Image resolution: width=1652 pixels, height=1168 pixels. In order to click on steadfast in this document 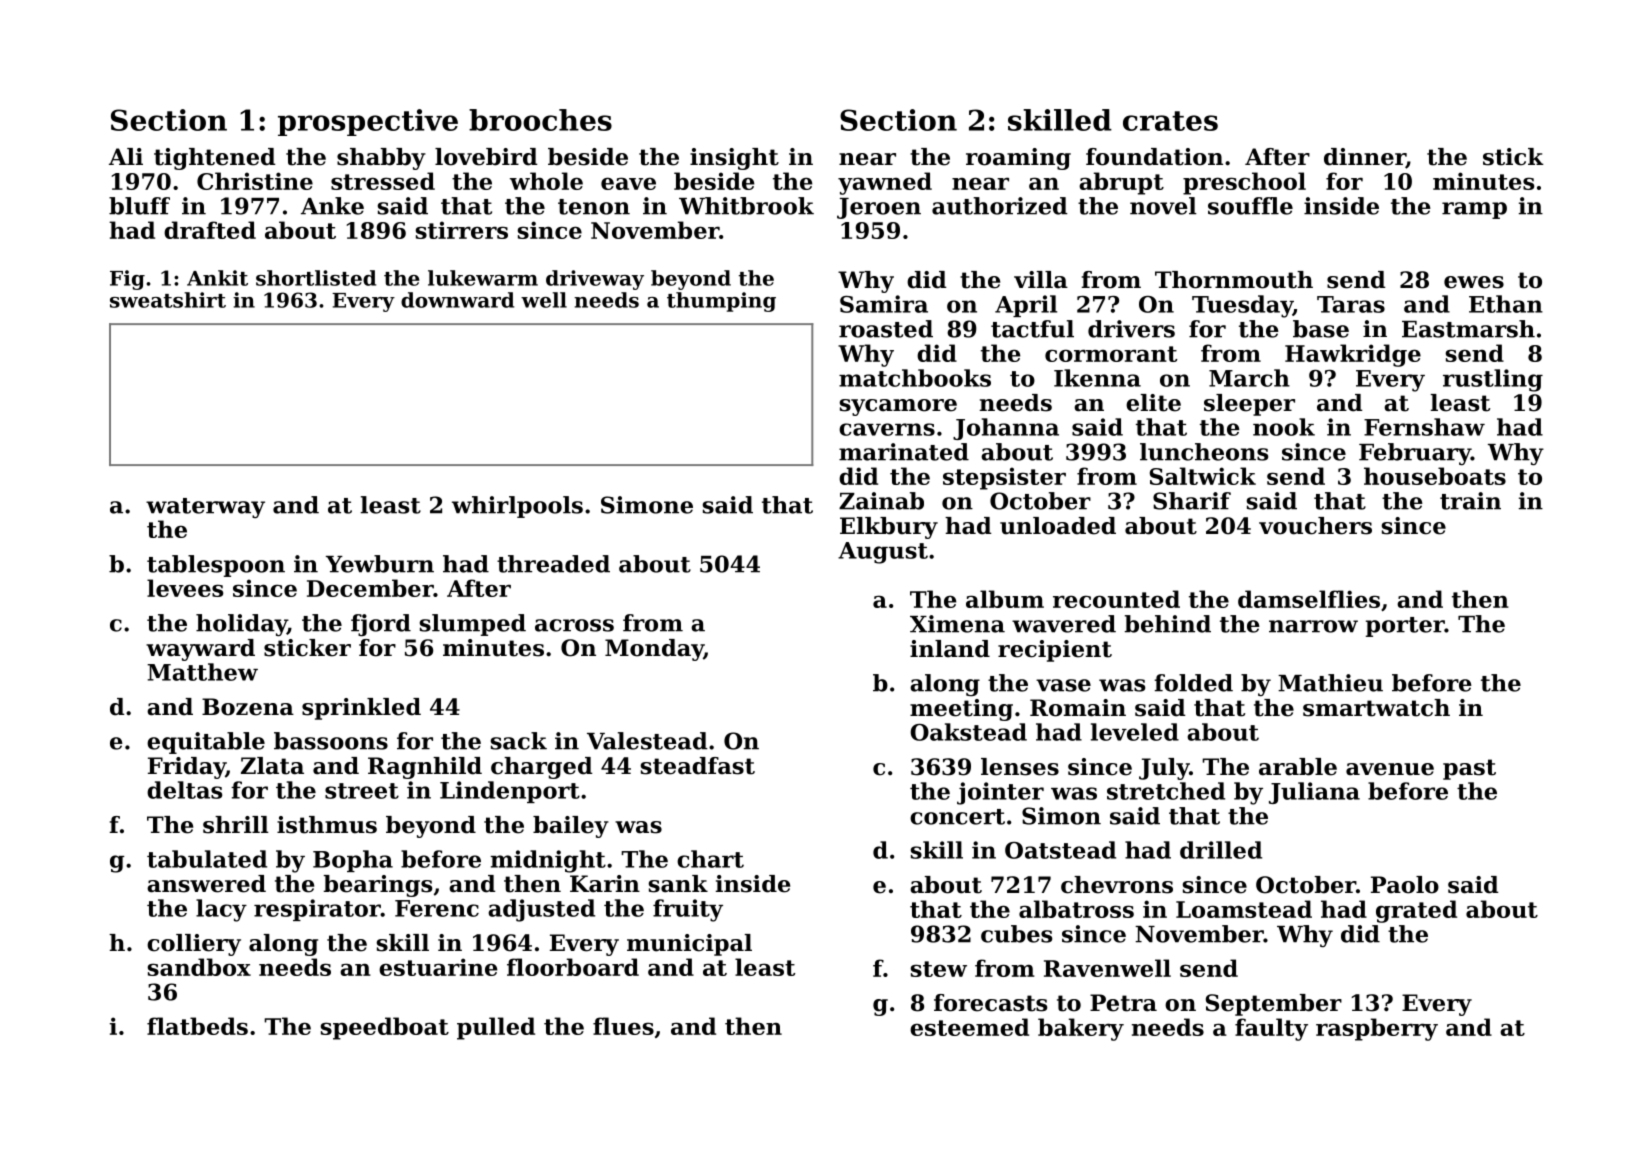, I will do `click(697, 766)`.
